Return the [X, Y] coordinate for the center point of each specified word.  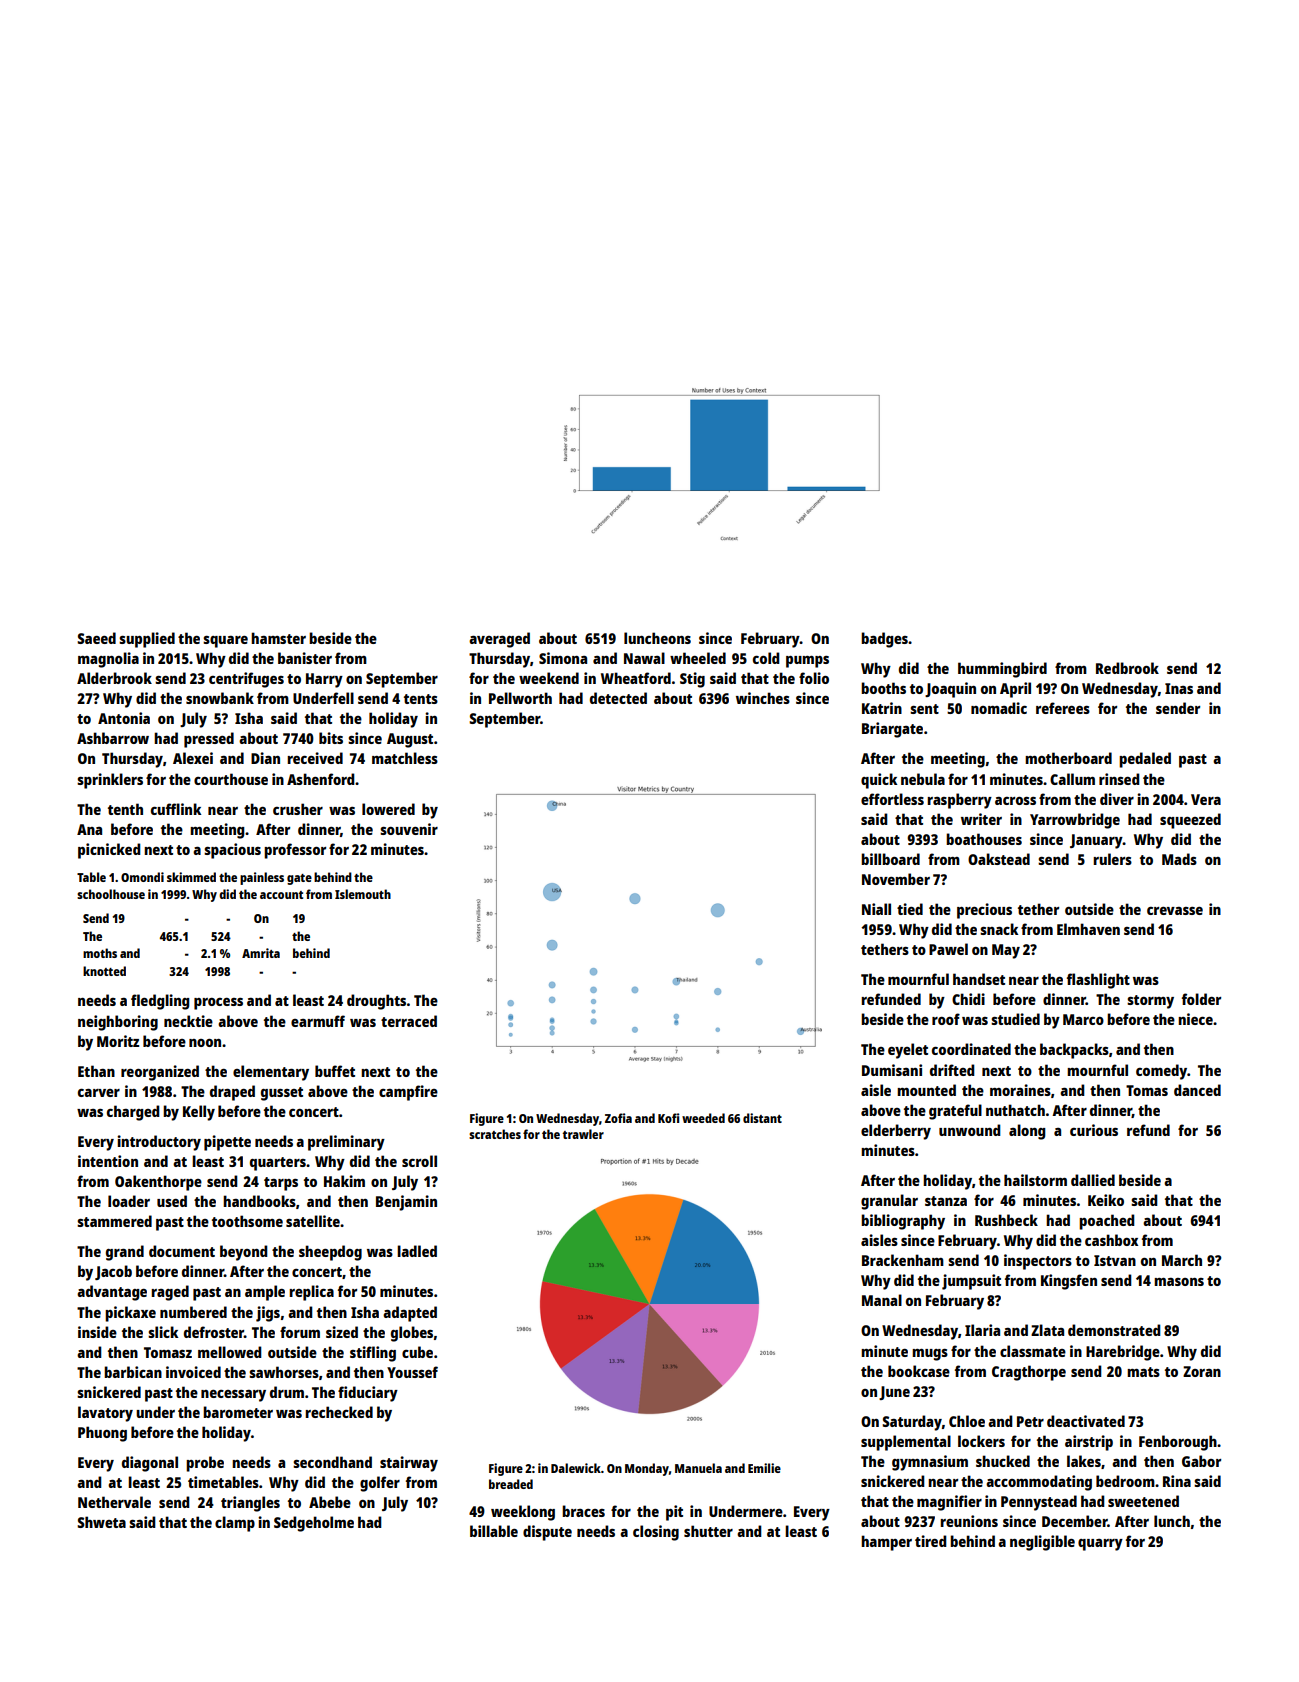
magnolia [108, 660]
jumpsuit [971, 1282]
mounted [926, 1090]
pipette [227, 1143]
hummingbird [1002, 670]
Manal [882, 1300]
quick [879, 781]
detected [618, 698]
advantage [112, 1293]
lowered [388, 809]
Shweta [101, 1522]
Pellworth [520, 698]
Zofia [618, 1118]
